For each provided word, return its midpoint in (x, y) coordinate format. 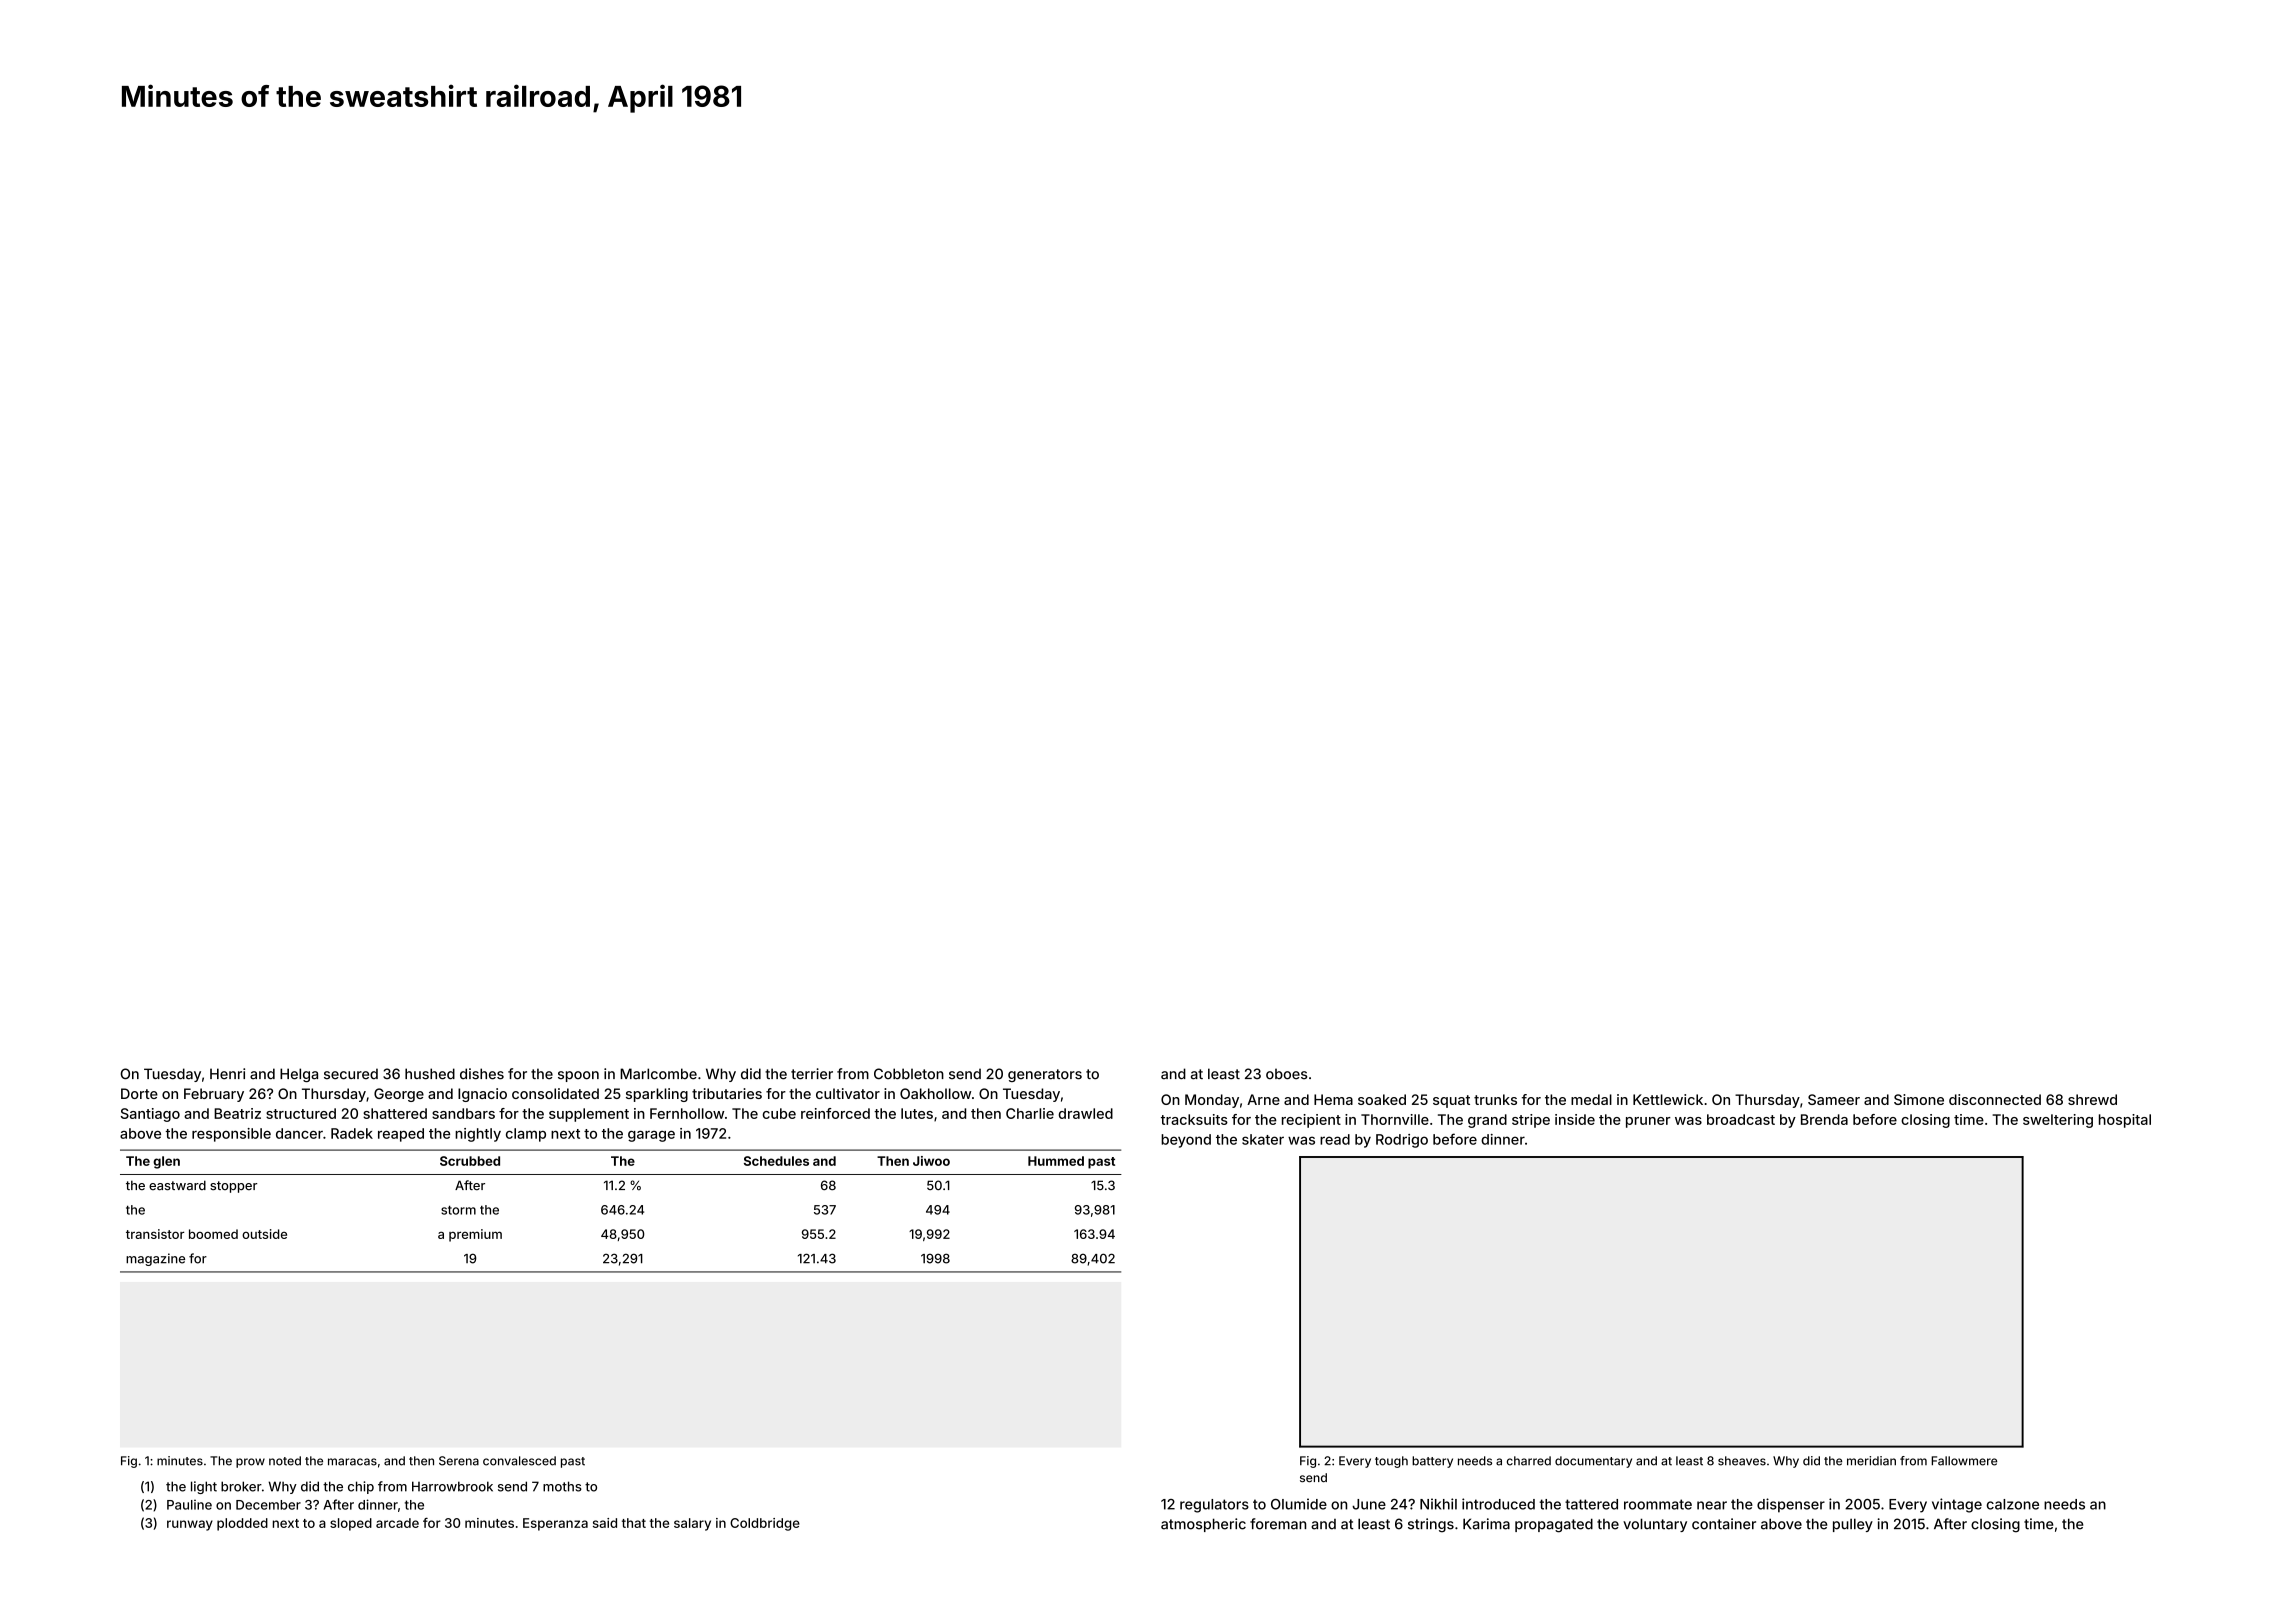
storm (458, 1210)
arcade (397, 1523)
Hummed (1056, 1161)
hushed (430, 1074)
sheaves (1742, 1461)
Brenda (1824, 1119)
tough (1391, 1462)
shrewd (2092, 1099)
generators (1045, 1075)
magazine (155, 1259)
